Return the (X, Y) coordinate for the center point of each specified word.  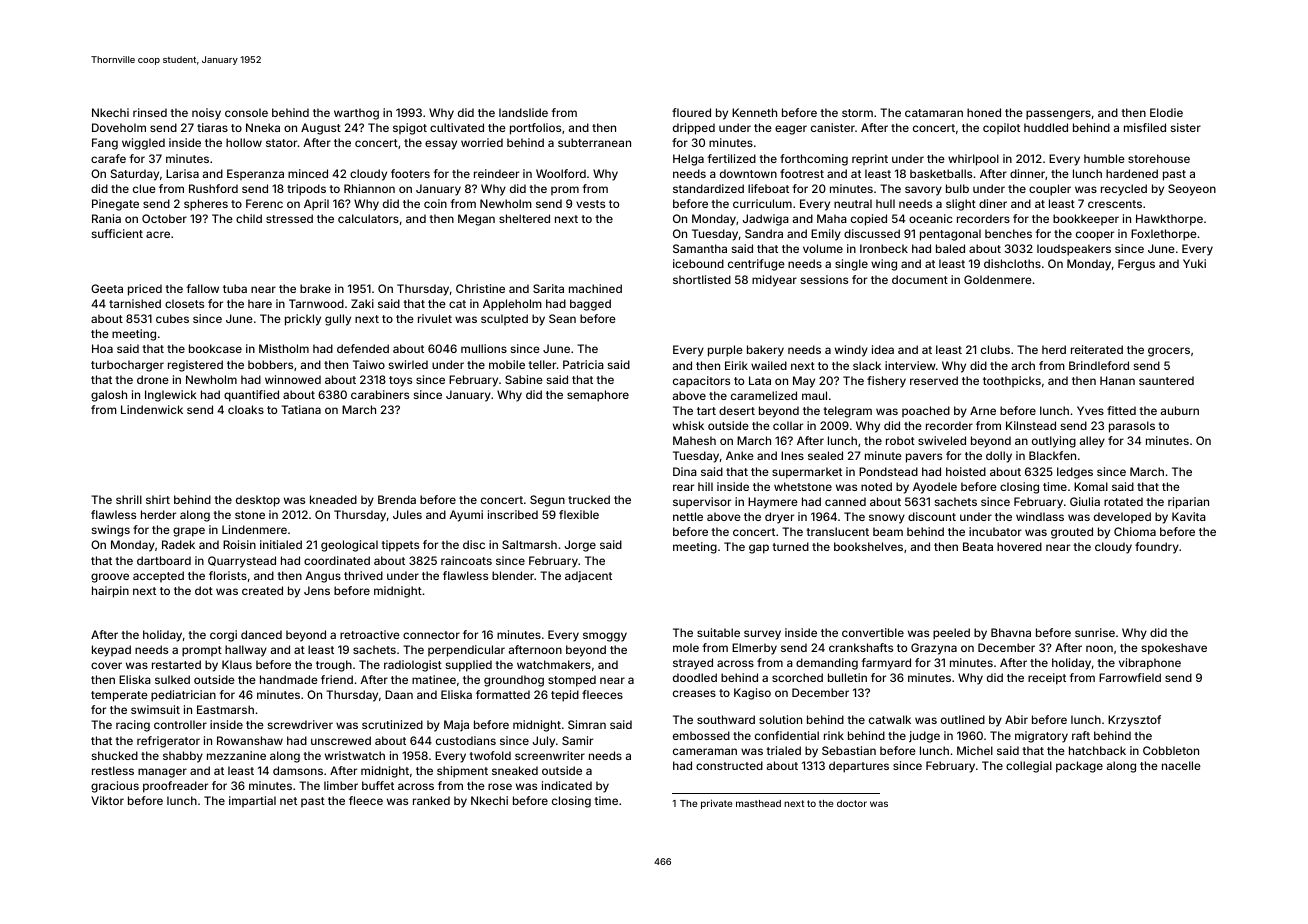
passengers (1058, 115)
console (246, 112)
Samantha (700, 248)
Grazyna (934, 649)
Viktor (107, 800)
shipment (462, 772)
